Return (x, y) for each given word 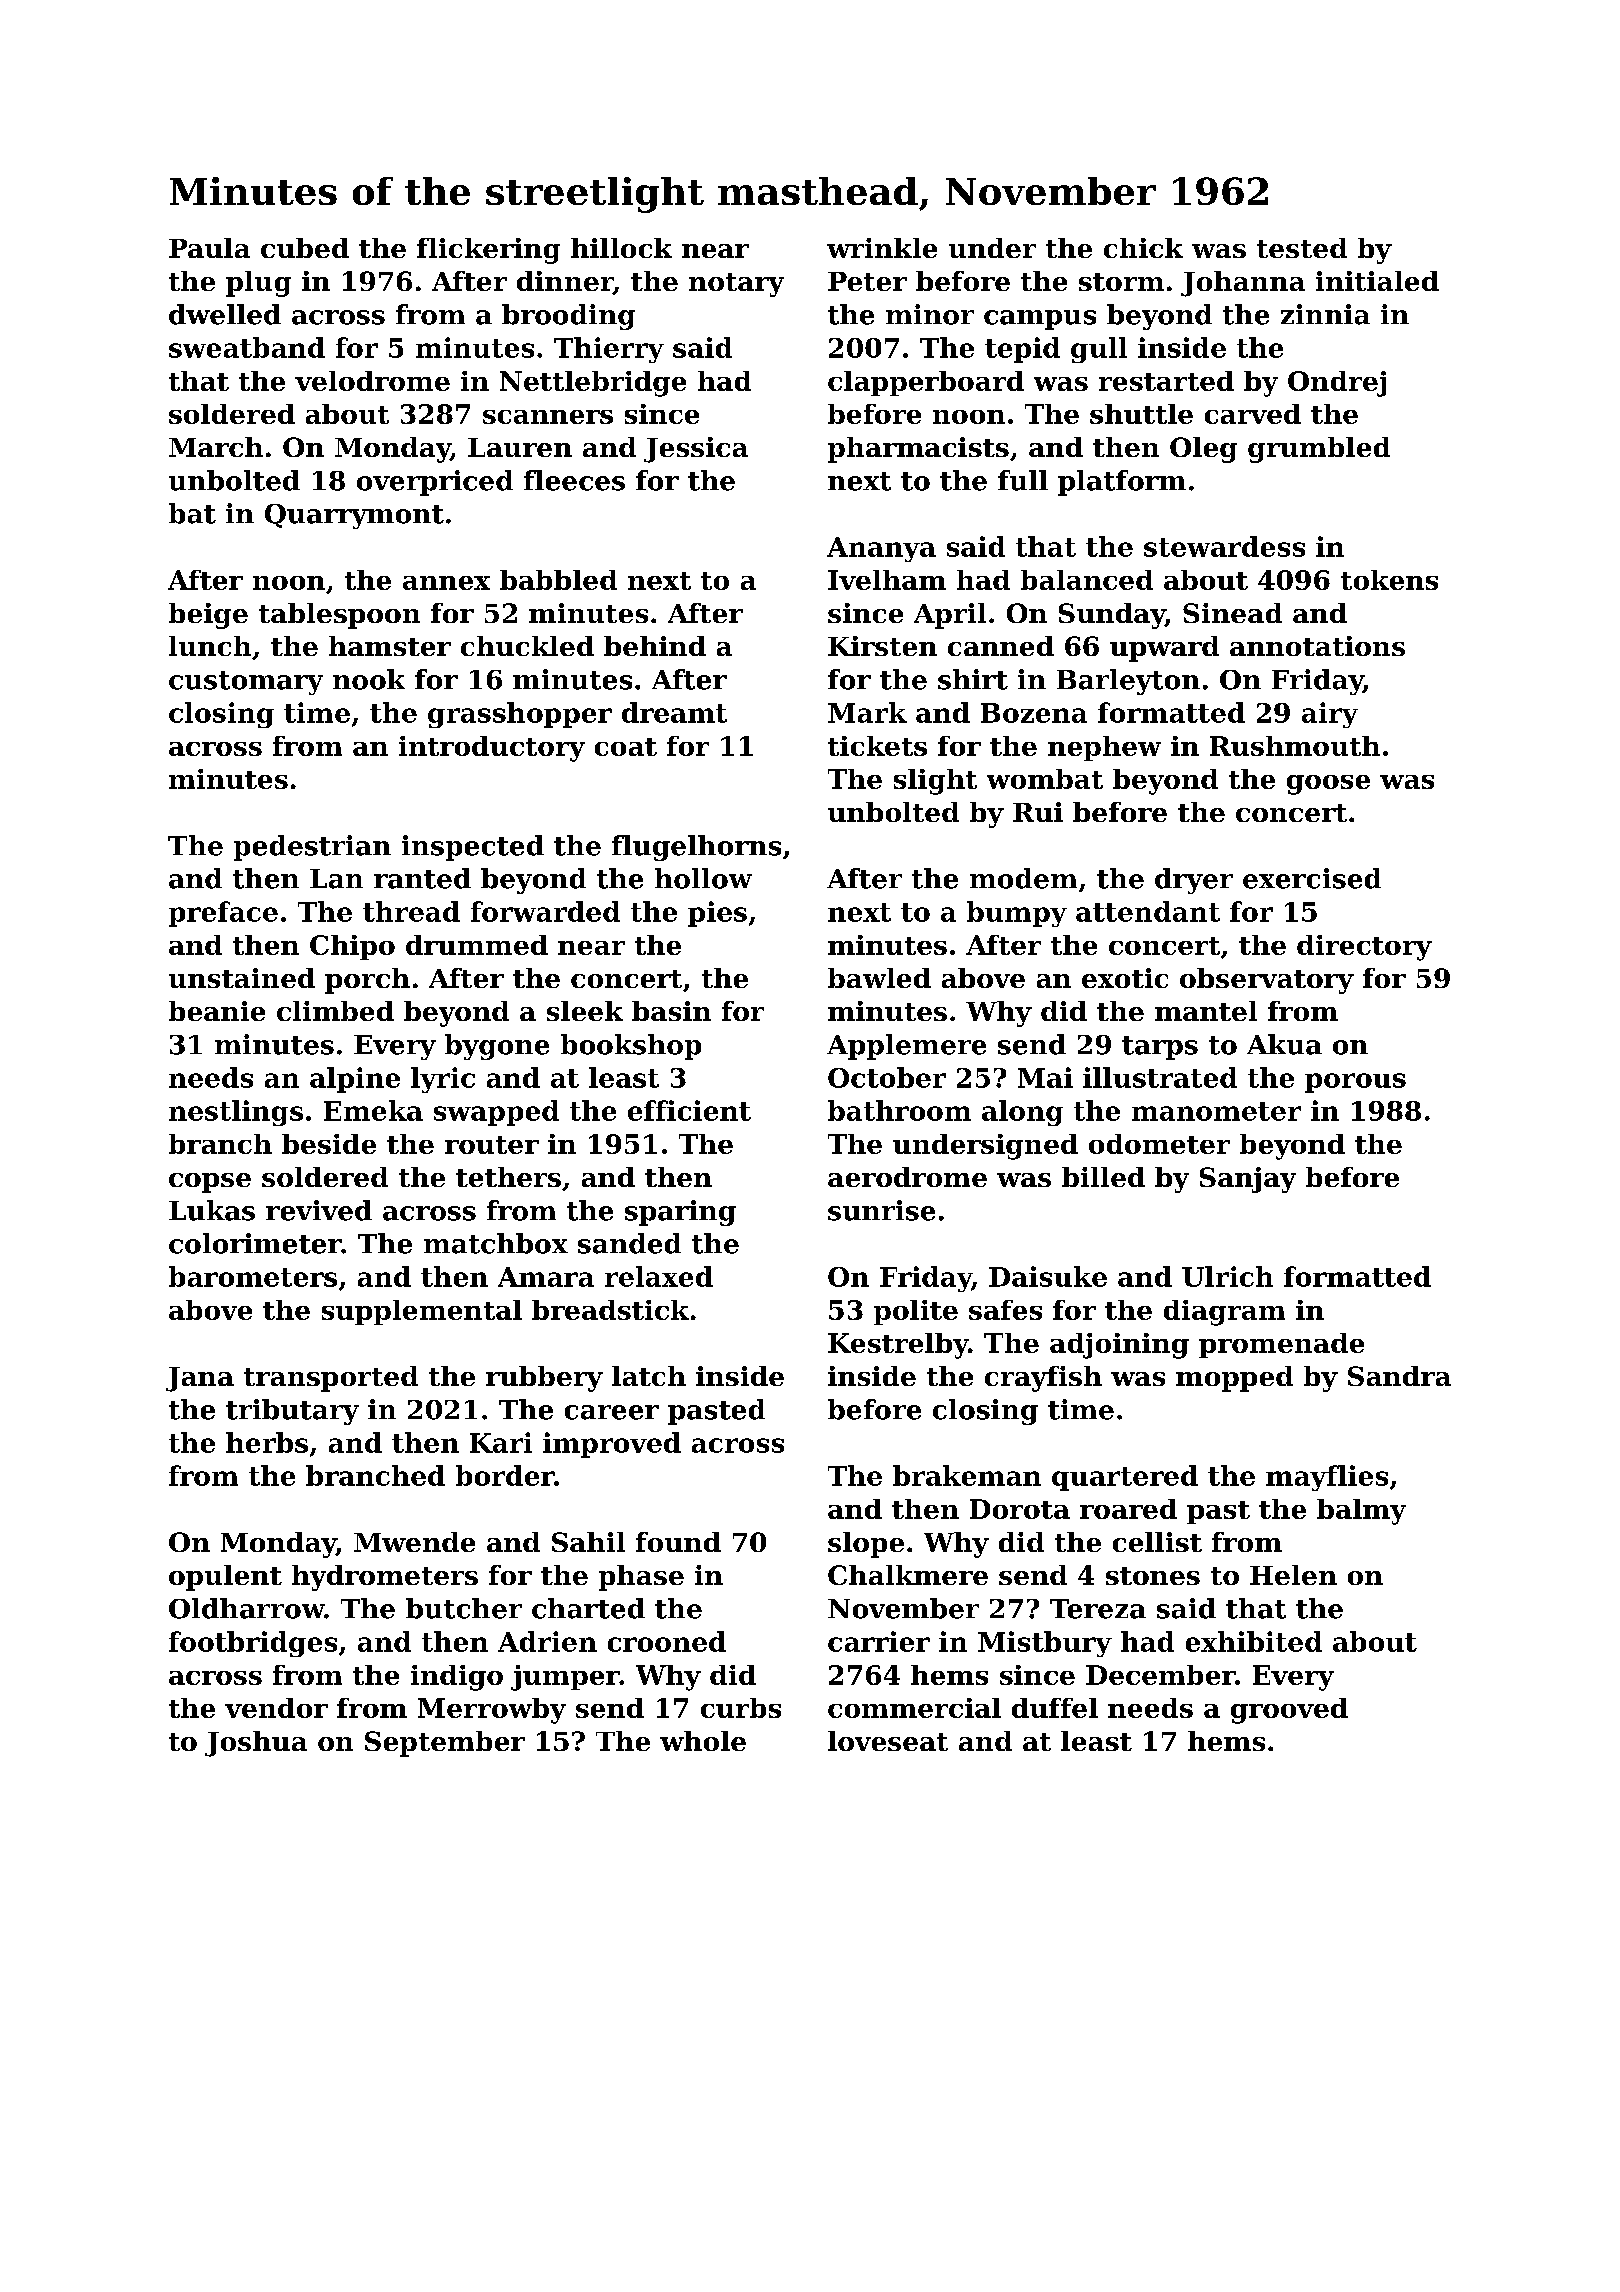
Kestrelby (898, 1346)
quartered (1125, 1478)
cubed (305, 248)
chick (1143, 248)
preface (223, 914)
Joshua (256, 1744)
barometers (253, 1276)
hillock (621, 248)
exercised (1312, 878)
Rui (1038, 812)
